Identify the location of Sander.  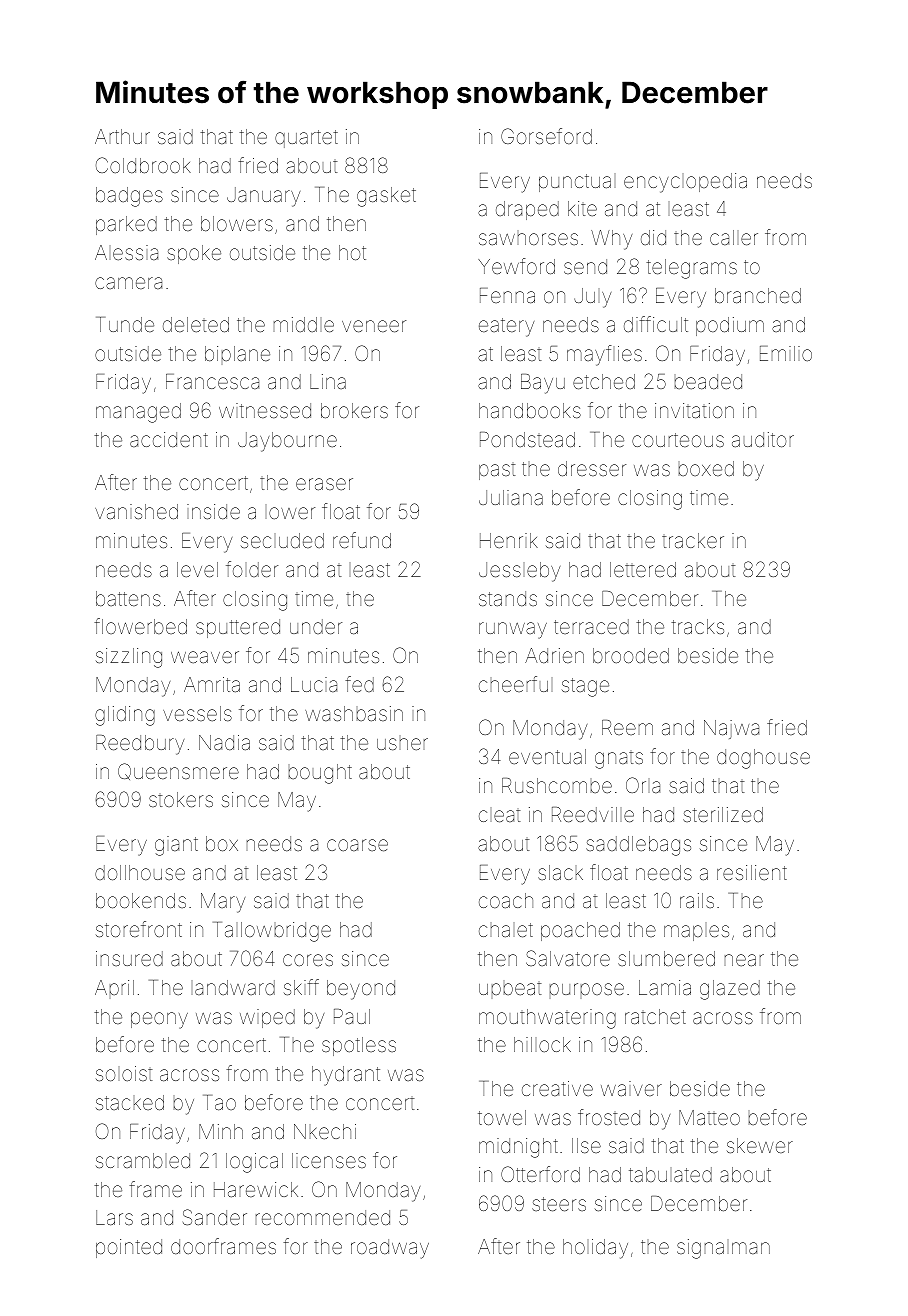
(215, 1217).
